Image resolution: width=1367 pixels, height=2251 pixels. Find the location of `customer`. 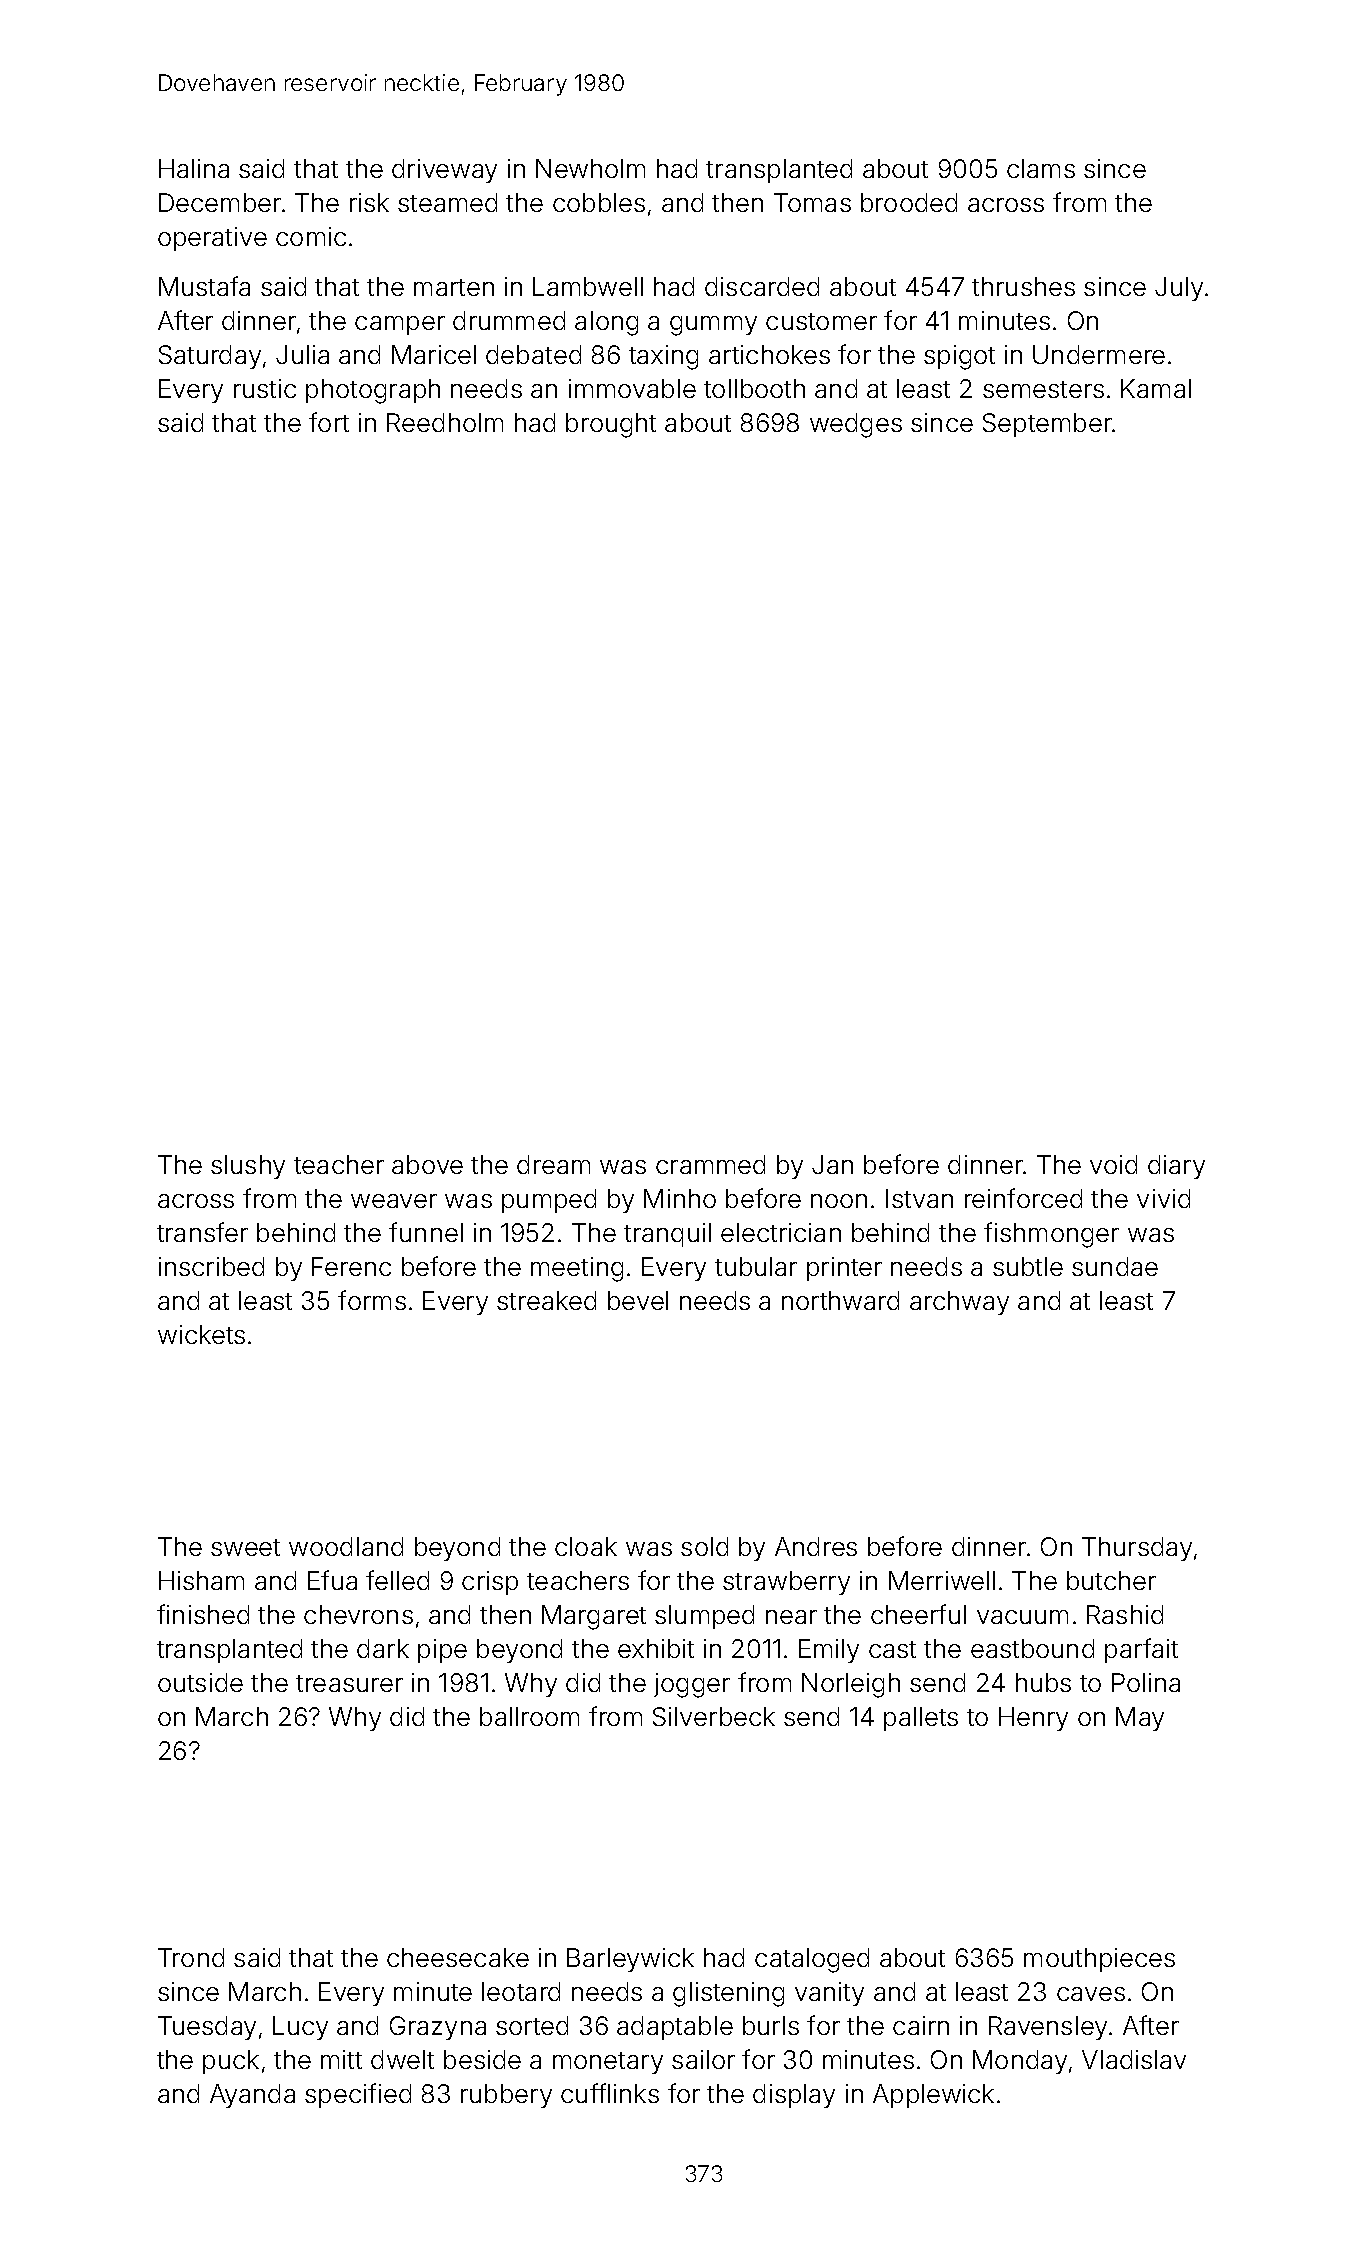

customer is located at coordinates (821, 321).
